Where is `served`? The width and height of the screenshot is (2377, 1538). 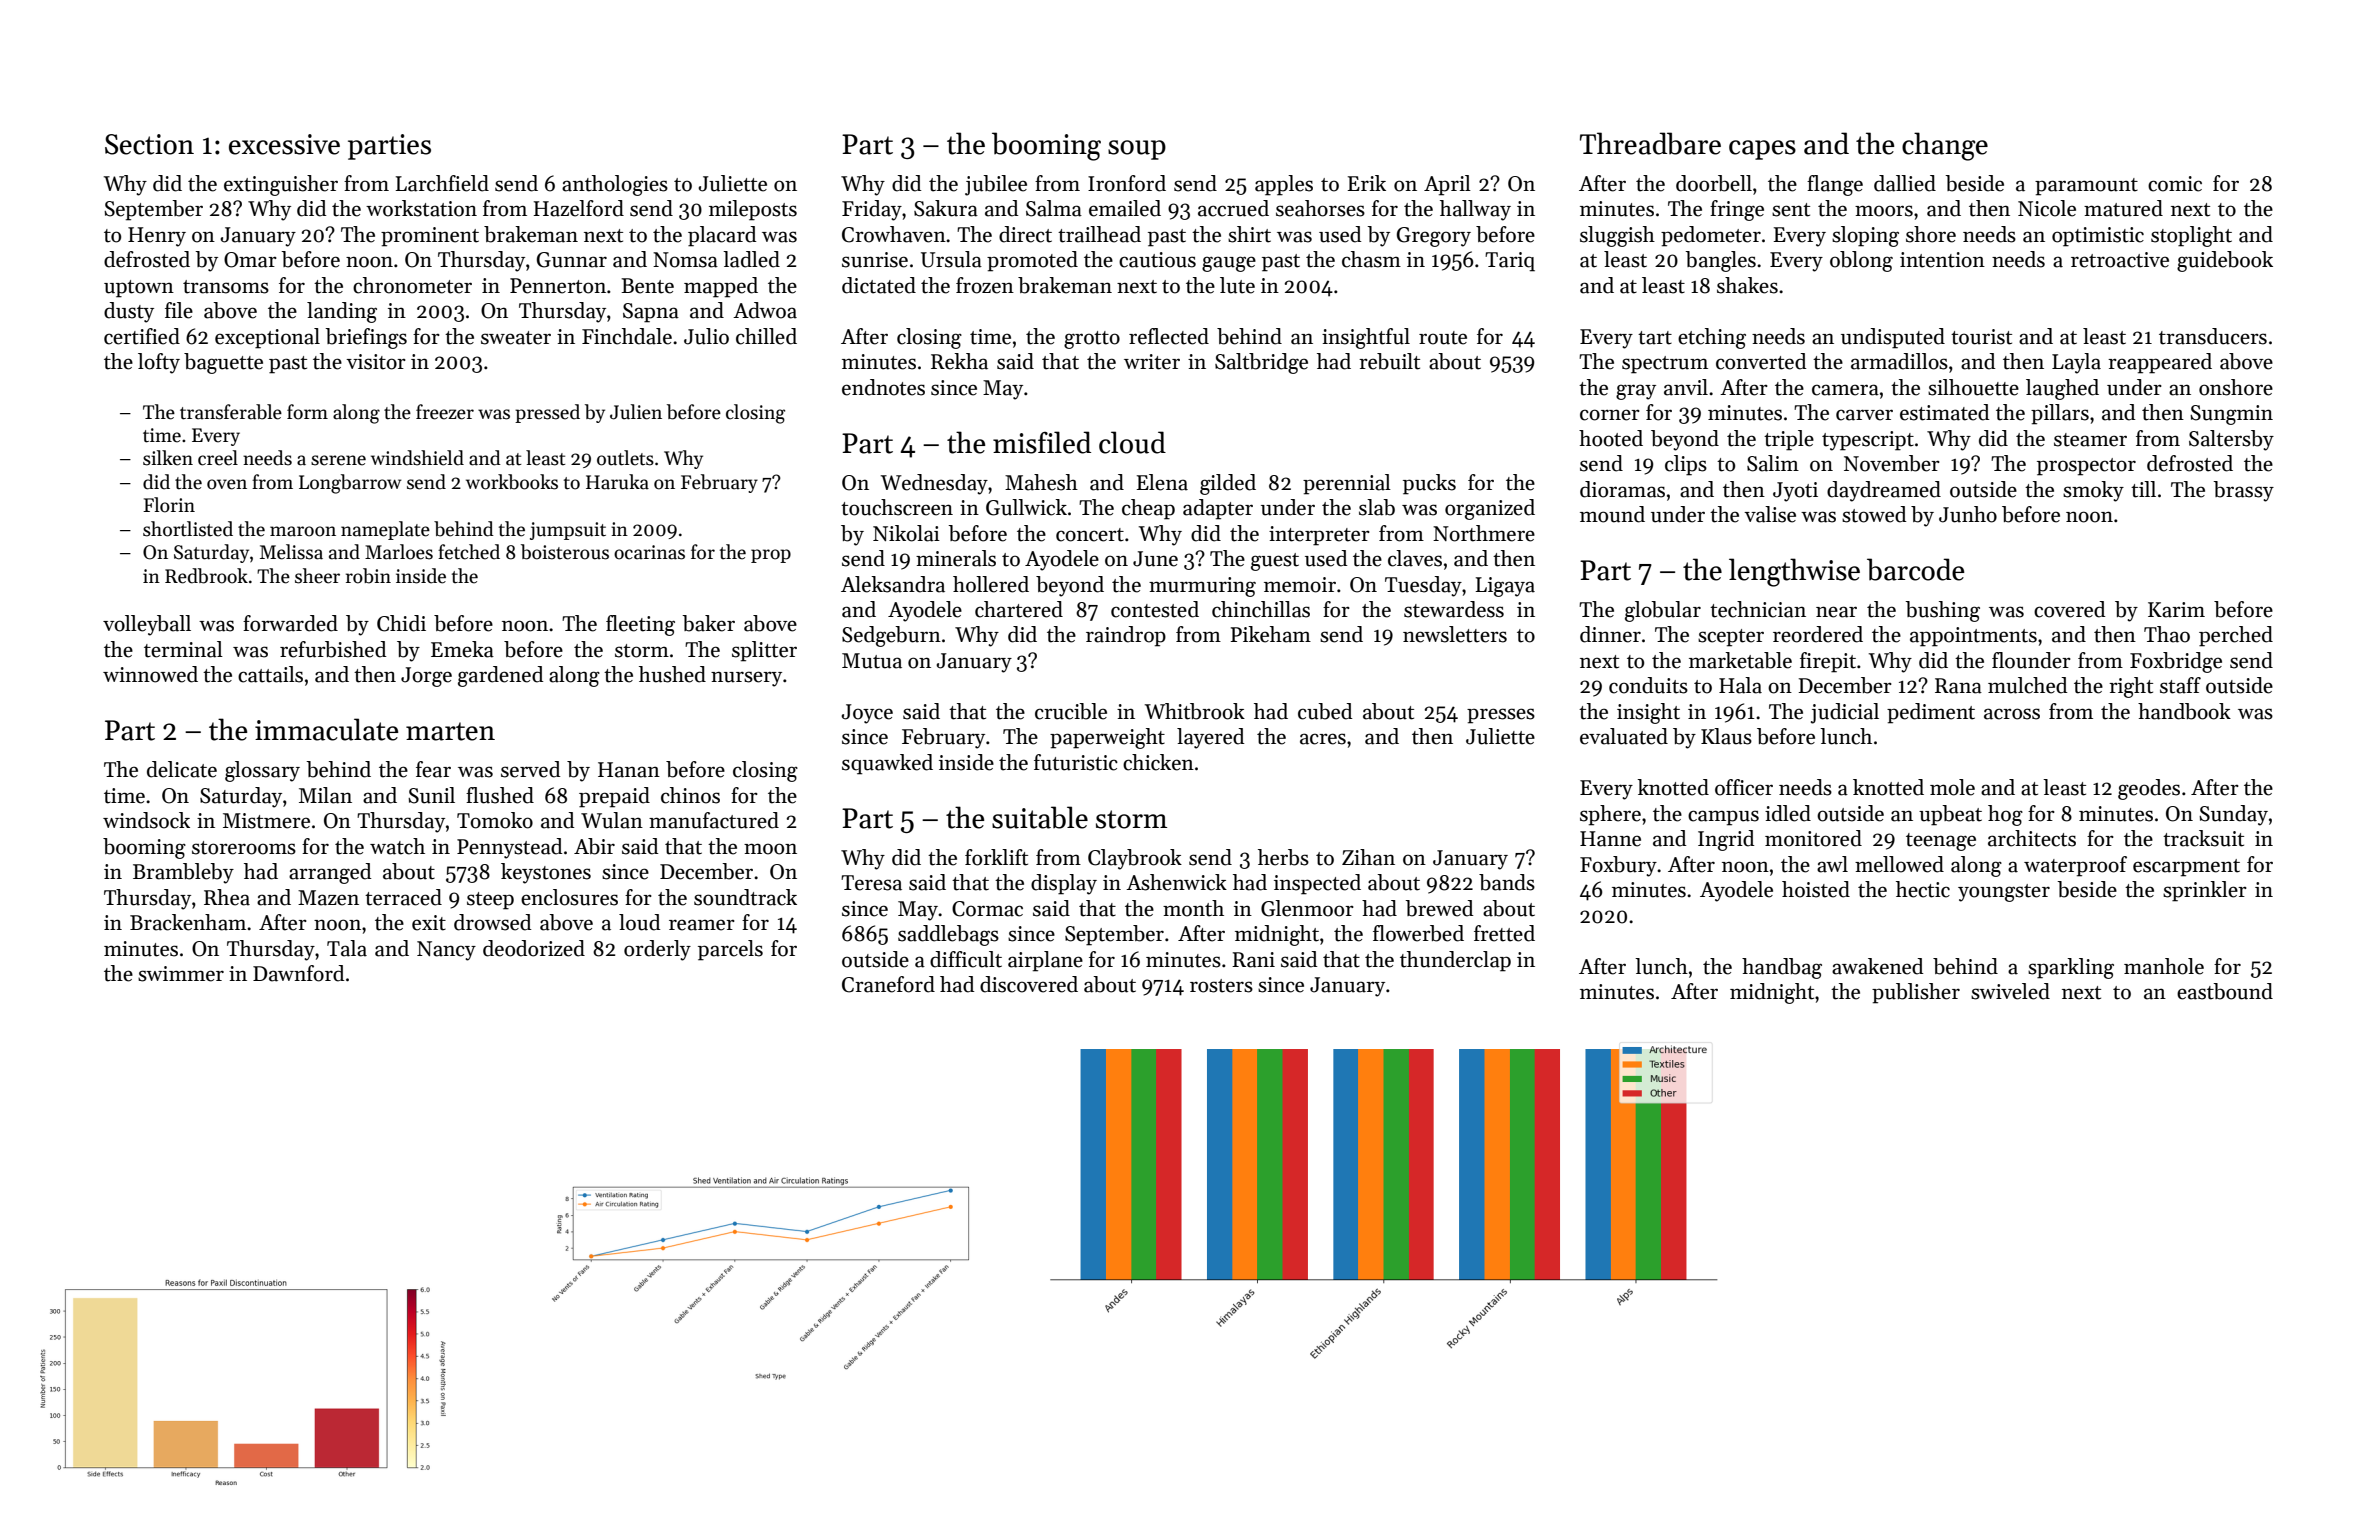
served is located at coordinates (530, 769).
